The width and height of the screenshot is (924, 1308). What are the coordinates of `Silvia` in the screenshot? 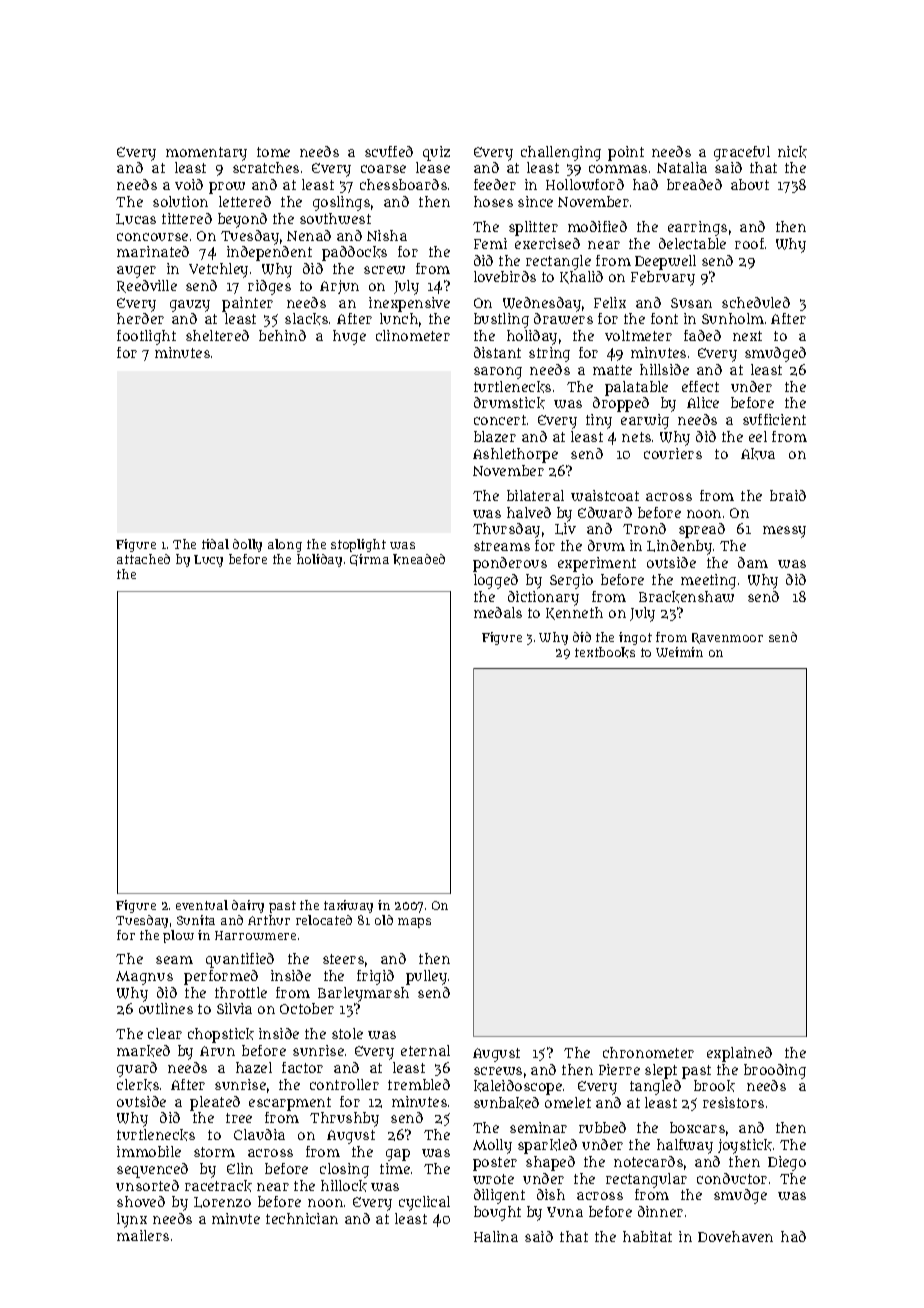 It's located at (234, 1008).
